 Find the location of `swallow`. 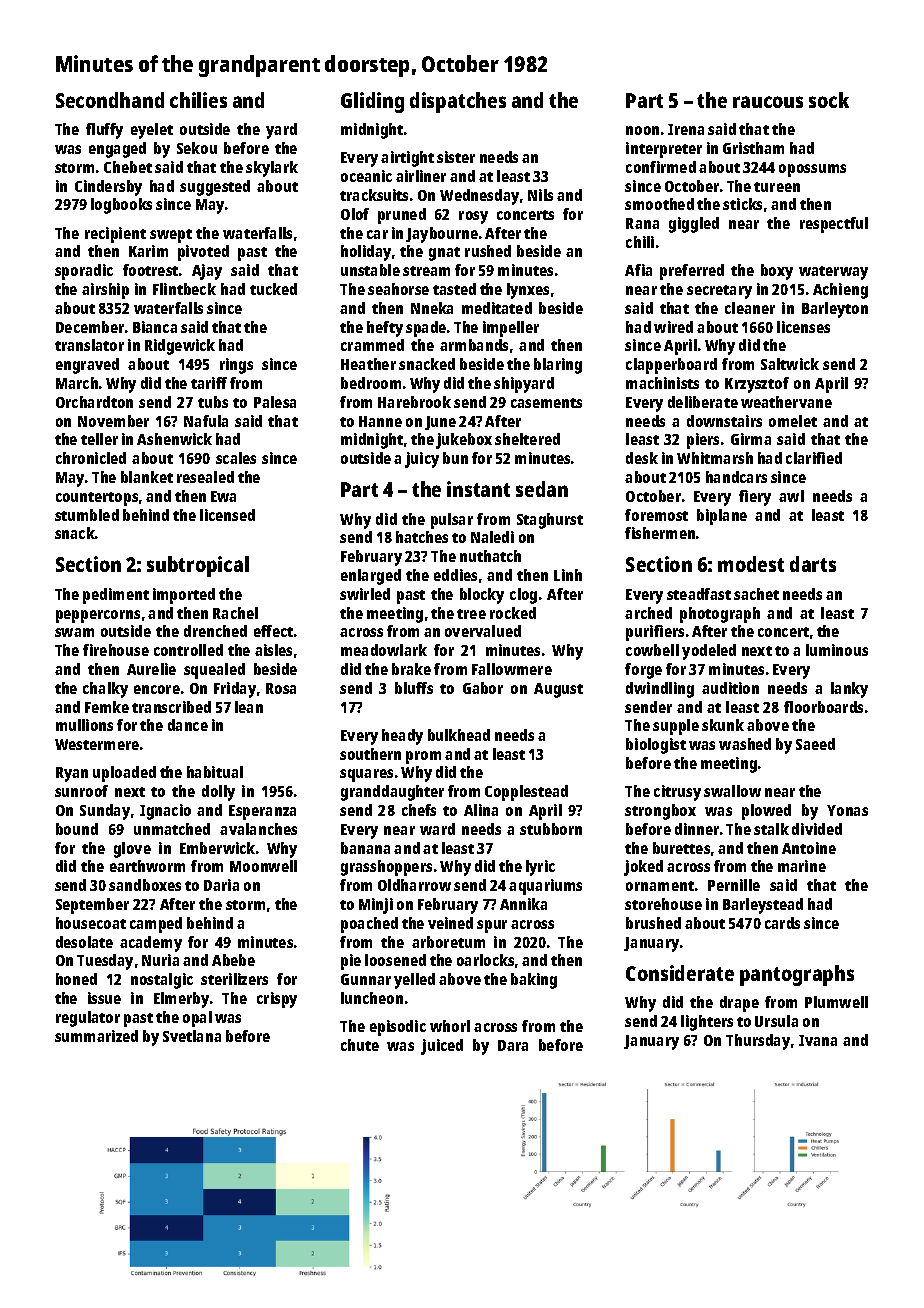

swallow is located at coordinates (732, 791).
